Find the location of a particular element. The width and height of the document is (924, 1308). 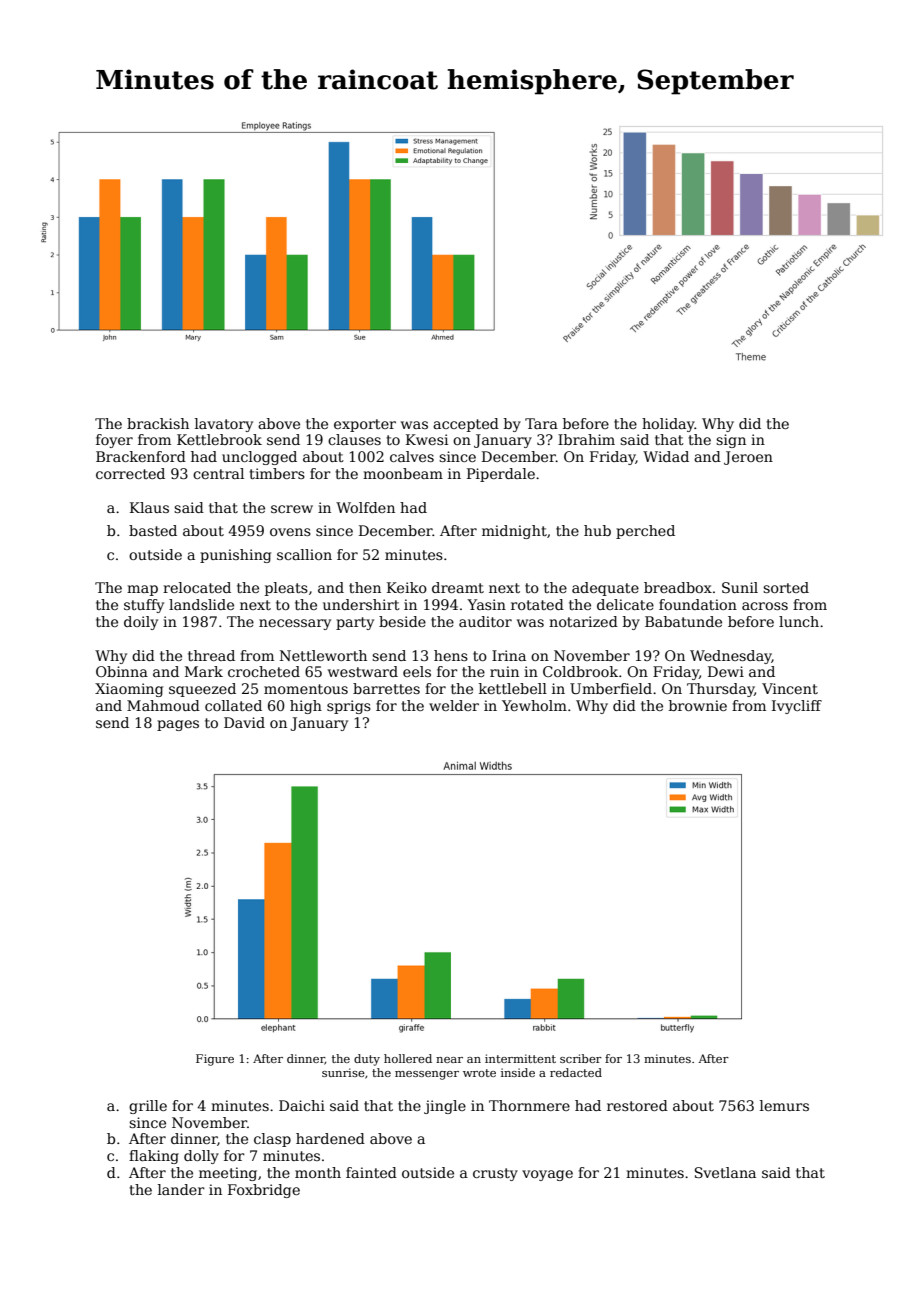

Jeroen is located at coordinates (748, 458).
